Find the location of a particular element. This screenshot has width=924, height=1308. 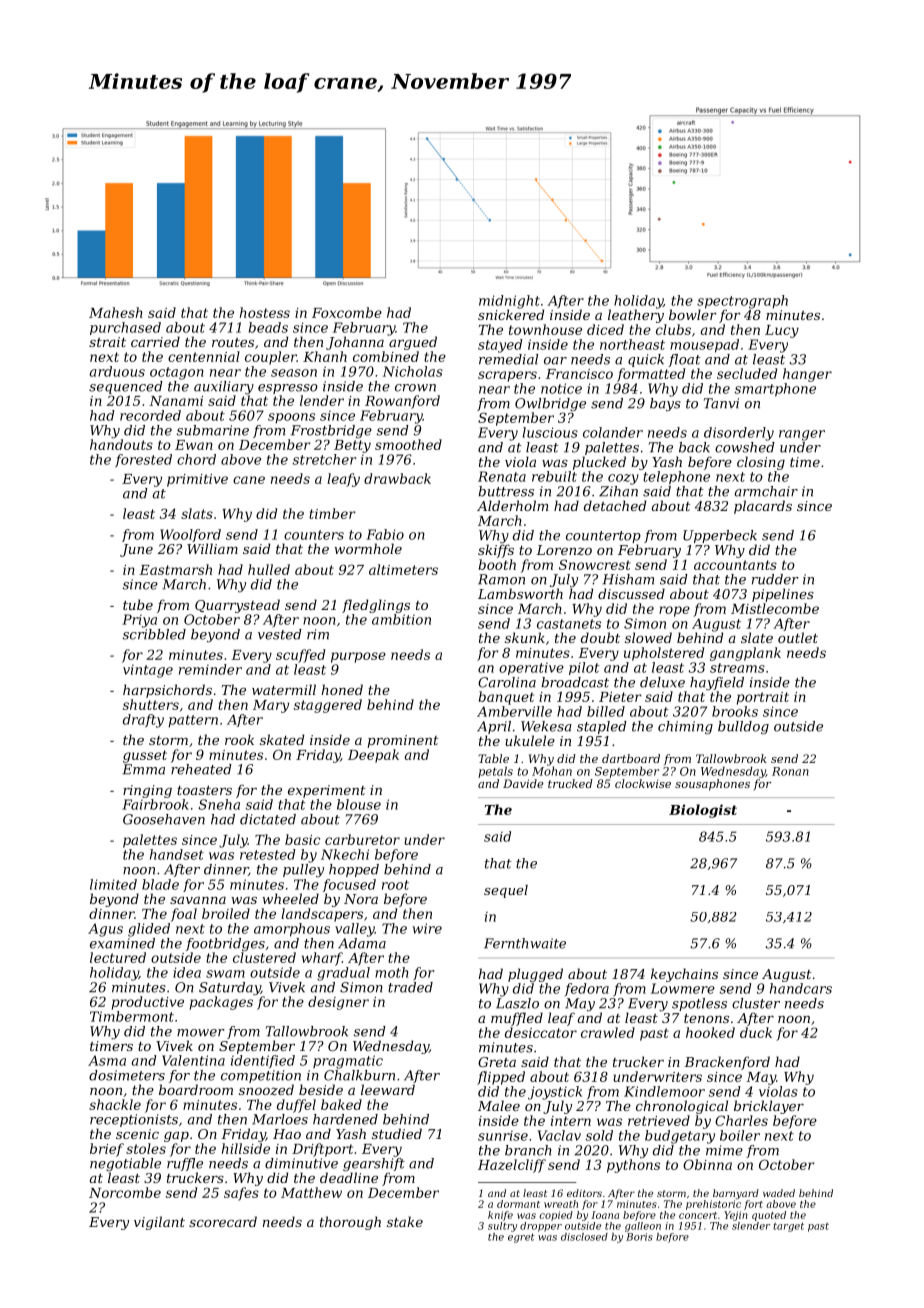

strait is located at coordinates (107, 342).
